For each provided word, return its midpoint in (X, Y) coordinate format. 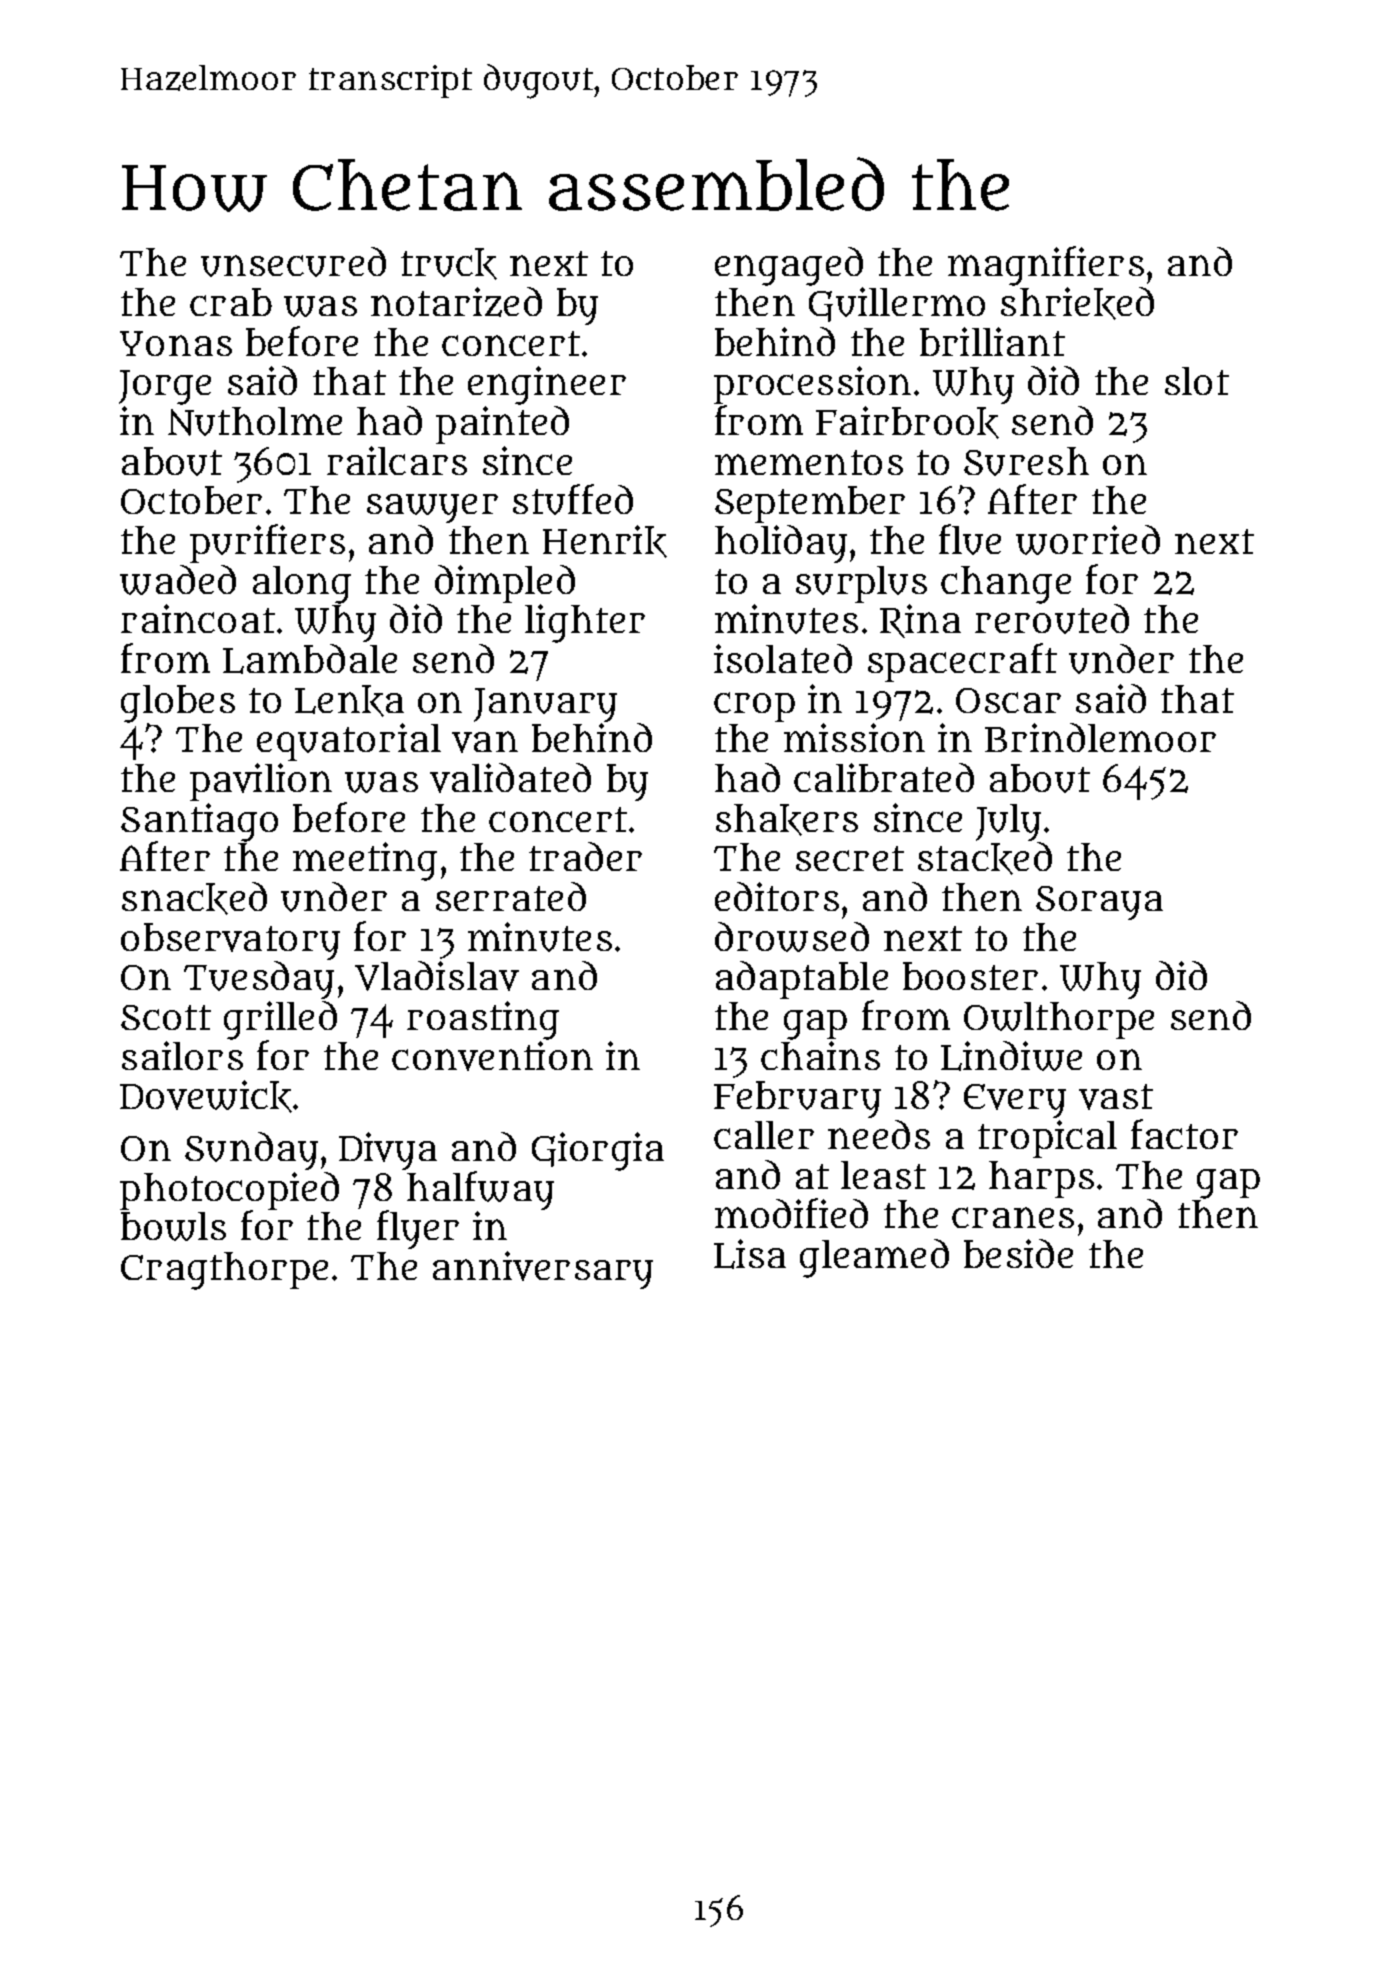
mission (854, 737)
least (883, 1175)
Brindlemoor (1100, 737)
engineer (547, 385)
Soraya (1099, 903)
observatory (230, 941)
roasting (483, 1020)
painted (502, 425)
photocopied (229, 1191)
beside (1018, 1253)
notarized (456, 302)
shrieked (1077, 303)
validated (510, 778)
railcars (397, 460)
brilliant (992, 341)
